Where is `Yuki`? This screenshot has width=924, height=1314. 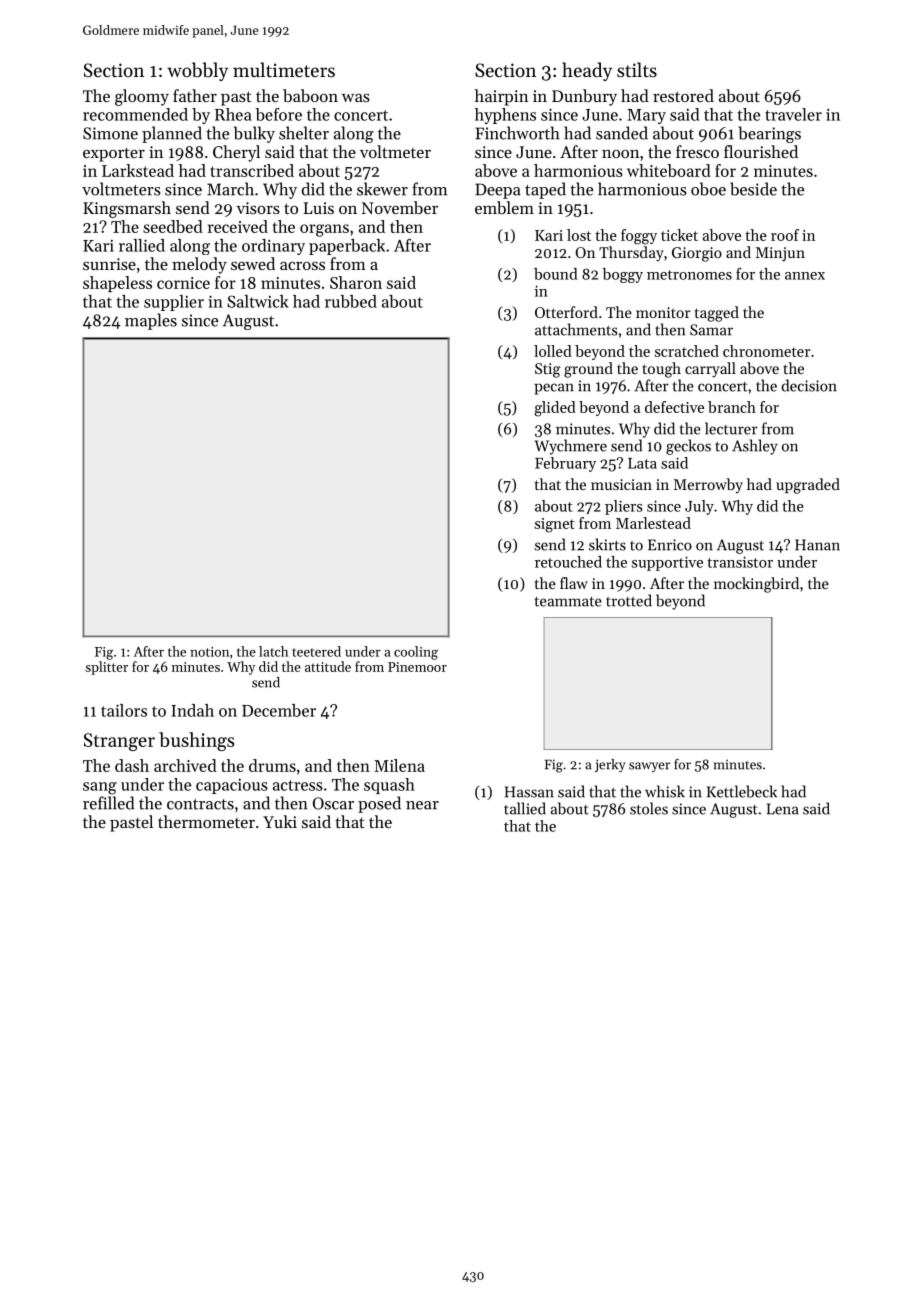
Yuki is located at coordinates (280, 821).
